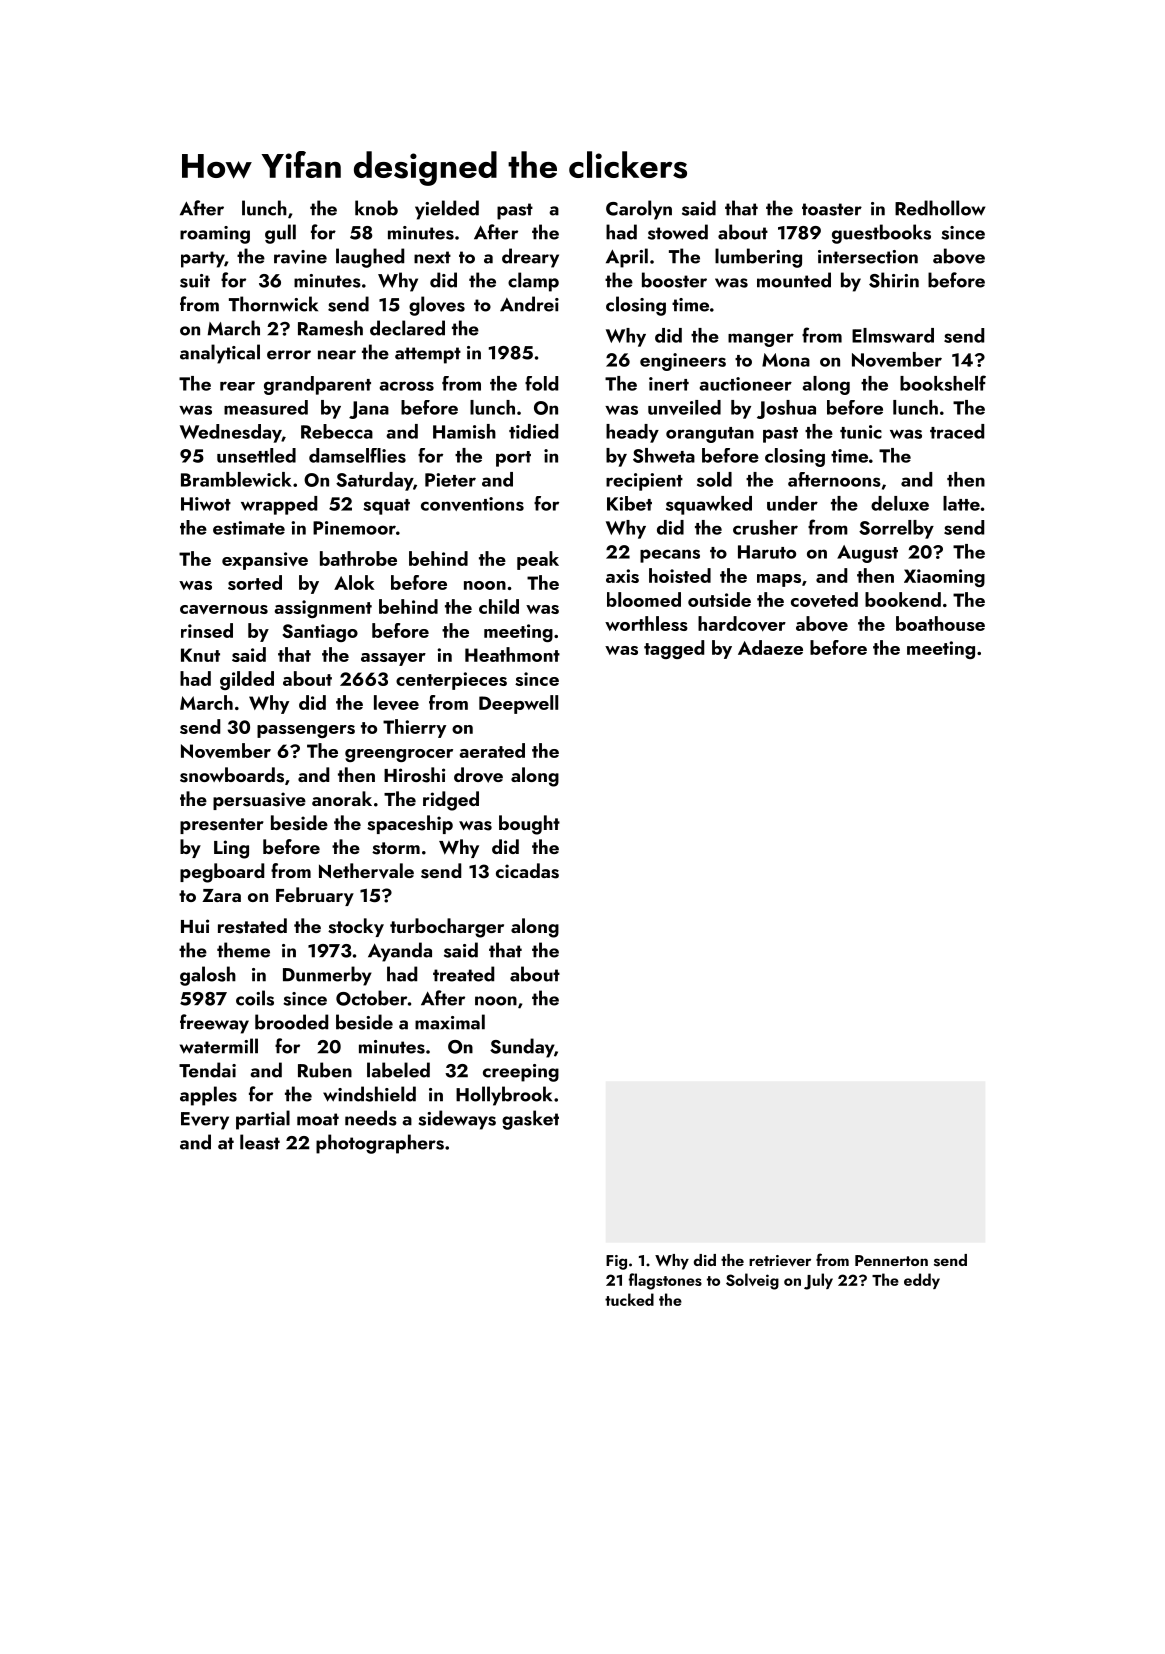 Image resolution: width=1165 pixels, height=1654 pixels. Describe the element at coordinates (940, 623) in the document. I see `boathouse` at that location.
